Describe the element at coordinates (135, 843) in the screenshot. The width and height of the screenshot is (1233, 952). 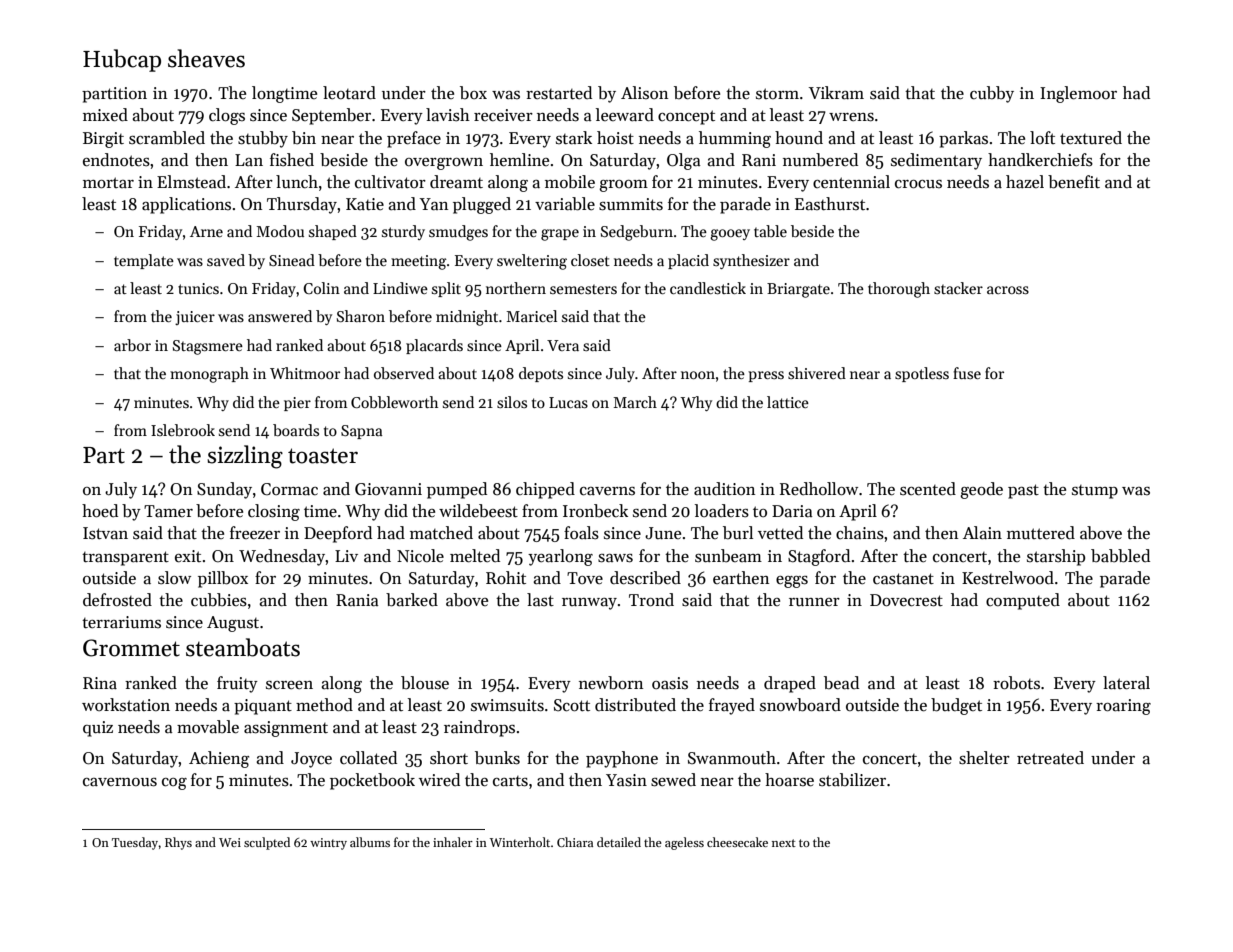
I see `Tuesday` at that location.
